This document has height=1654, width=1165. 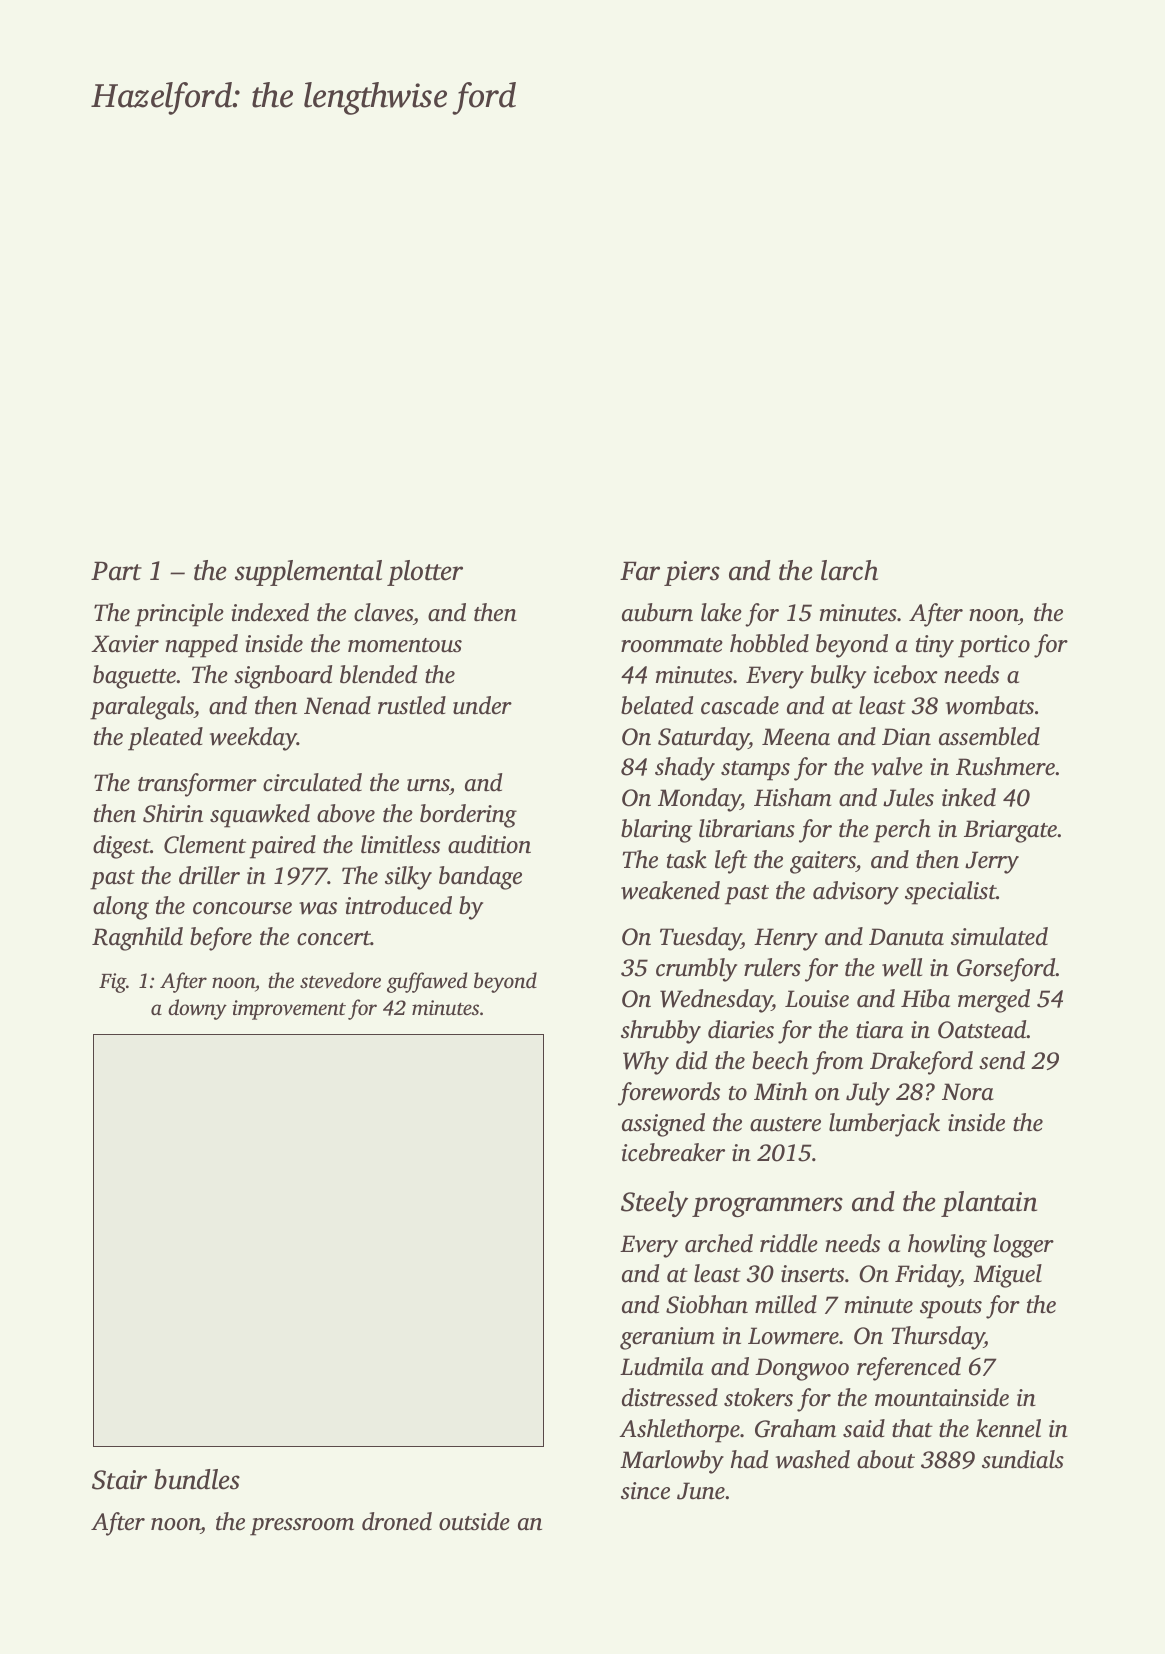 I want to click on Oatstead, so click(x=982, y=1029).
